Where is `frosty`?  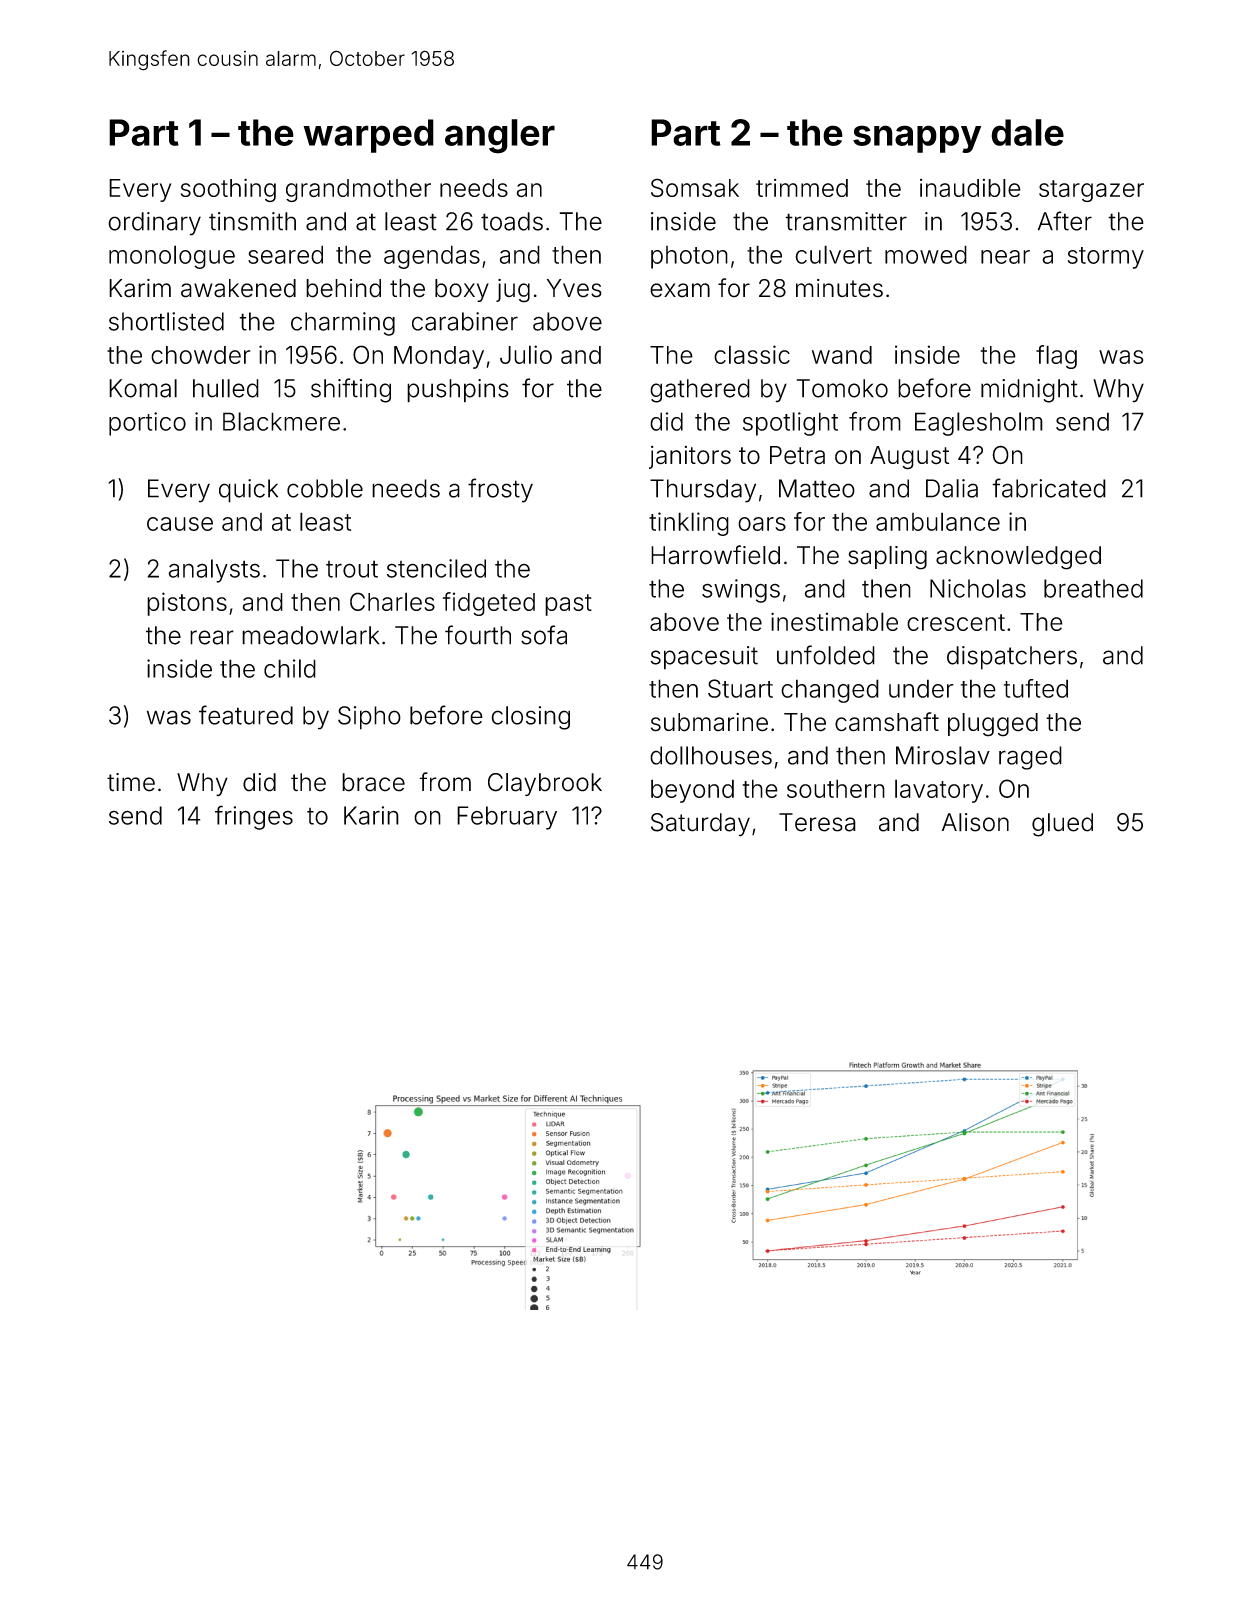 frosty is located at coordinates (500, 490).
